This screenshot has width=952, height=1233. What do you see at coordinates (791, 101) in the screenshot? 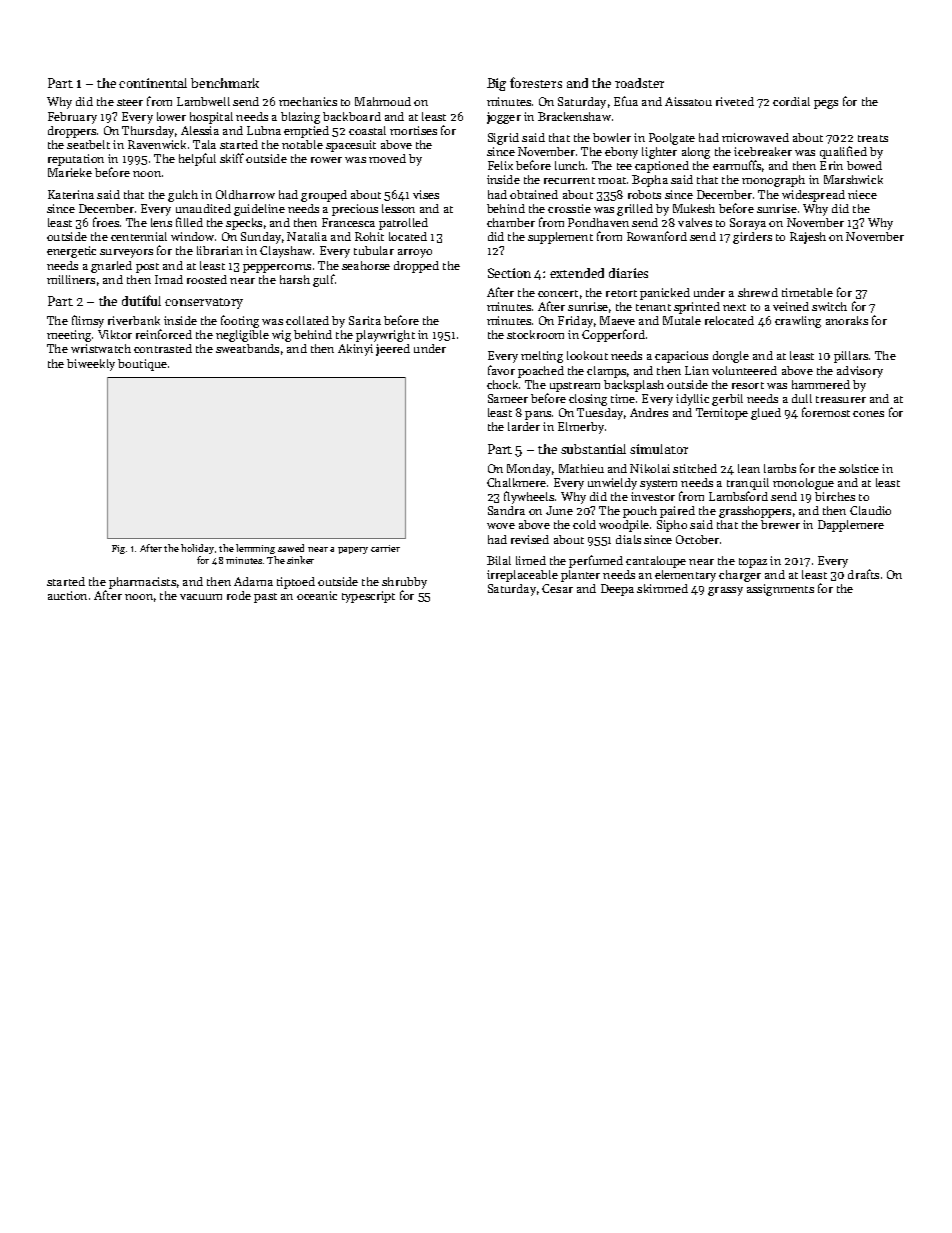
I see `cordial` at bounding box center [791, 101].
